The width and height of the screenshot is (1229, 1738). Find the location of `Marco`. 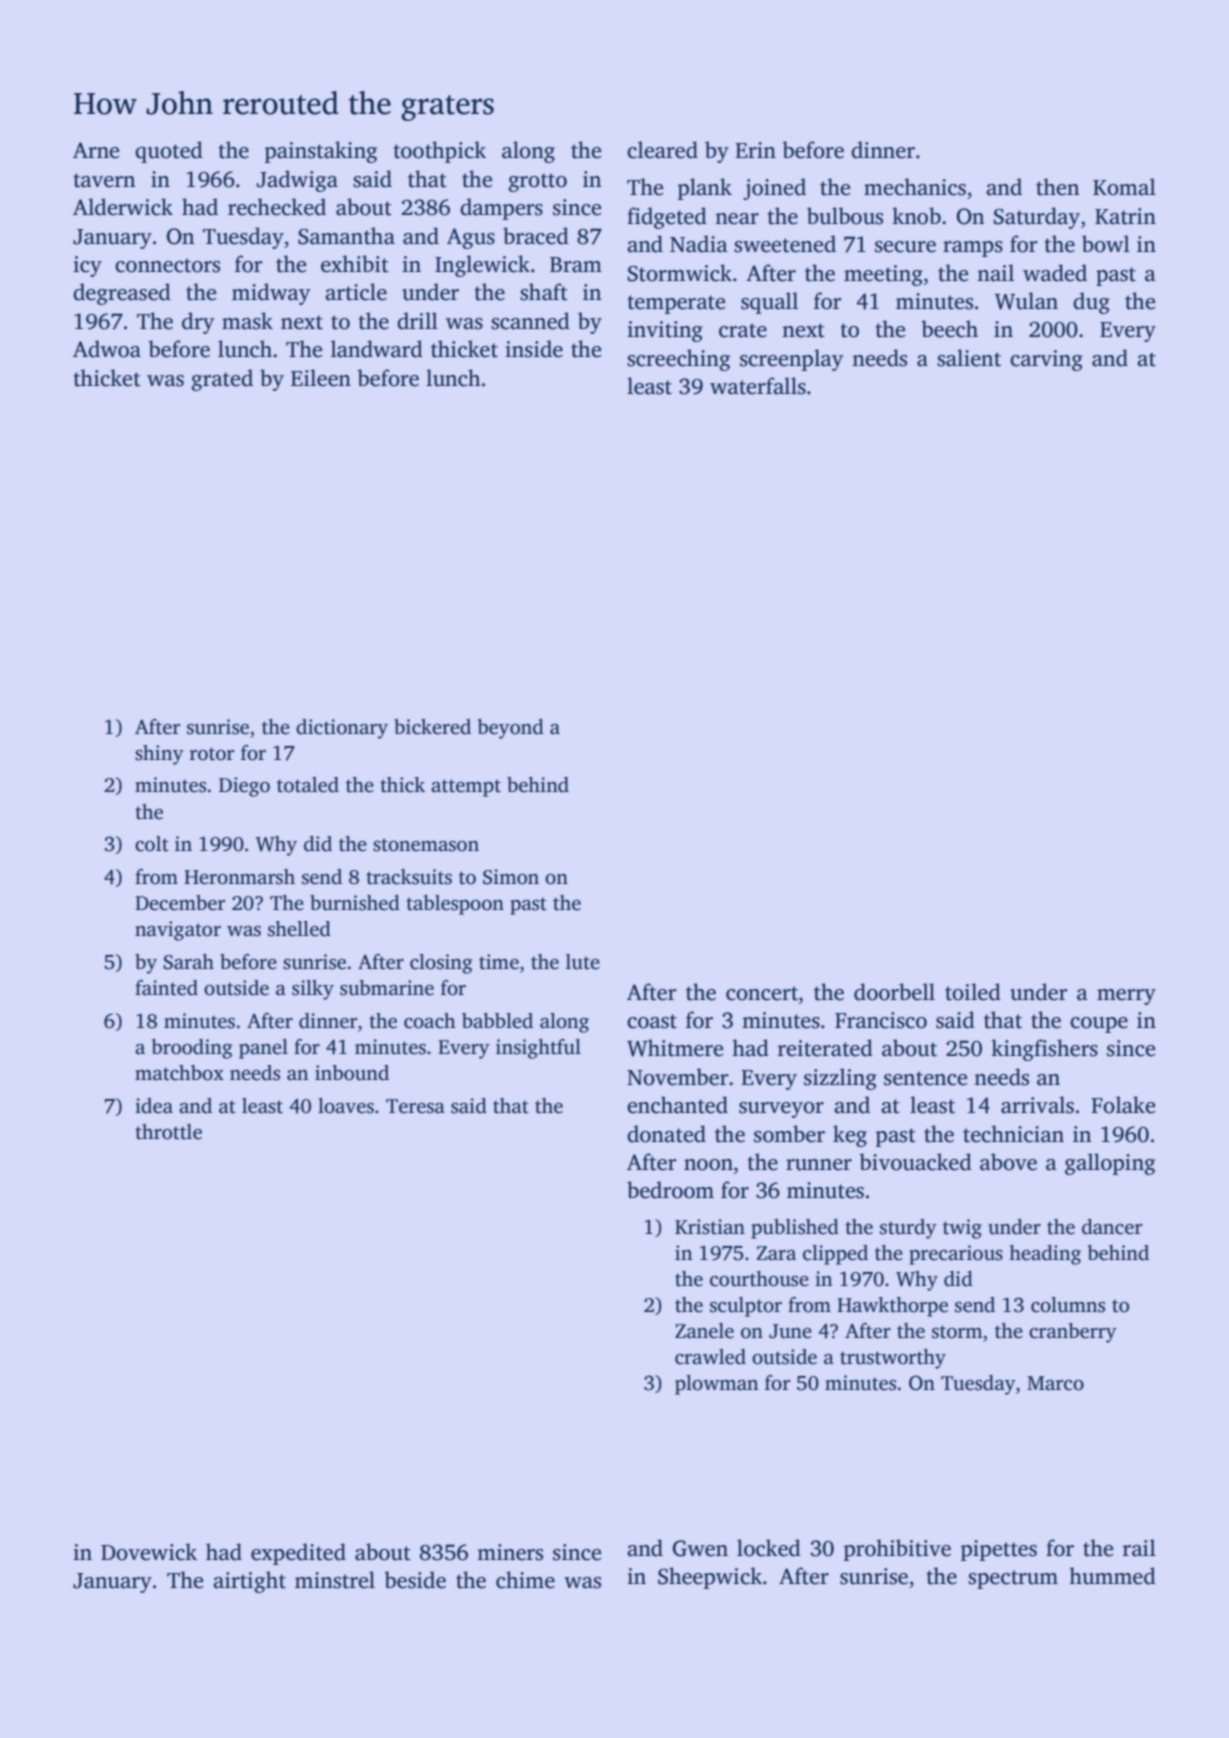

Marco is located at coordinates (1055, 1383).
